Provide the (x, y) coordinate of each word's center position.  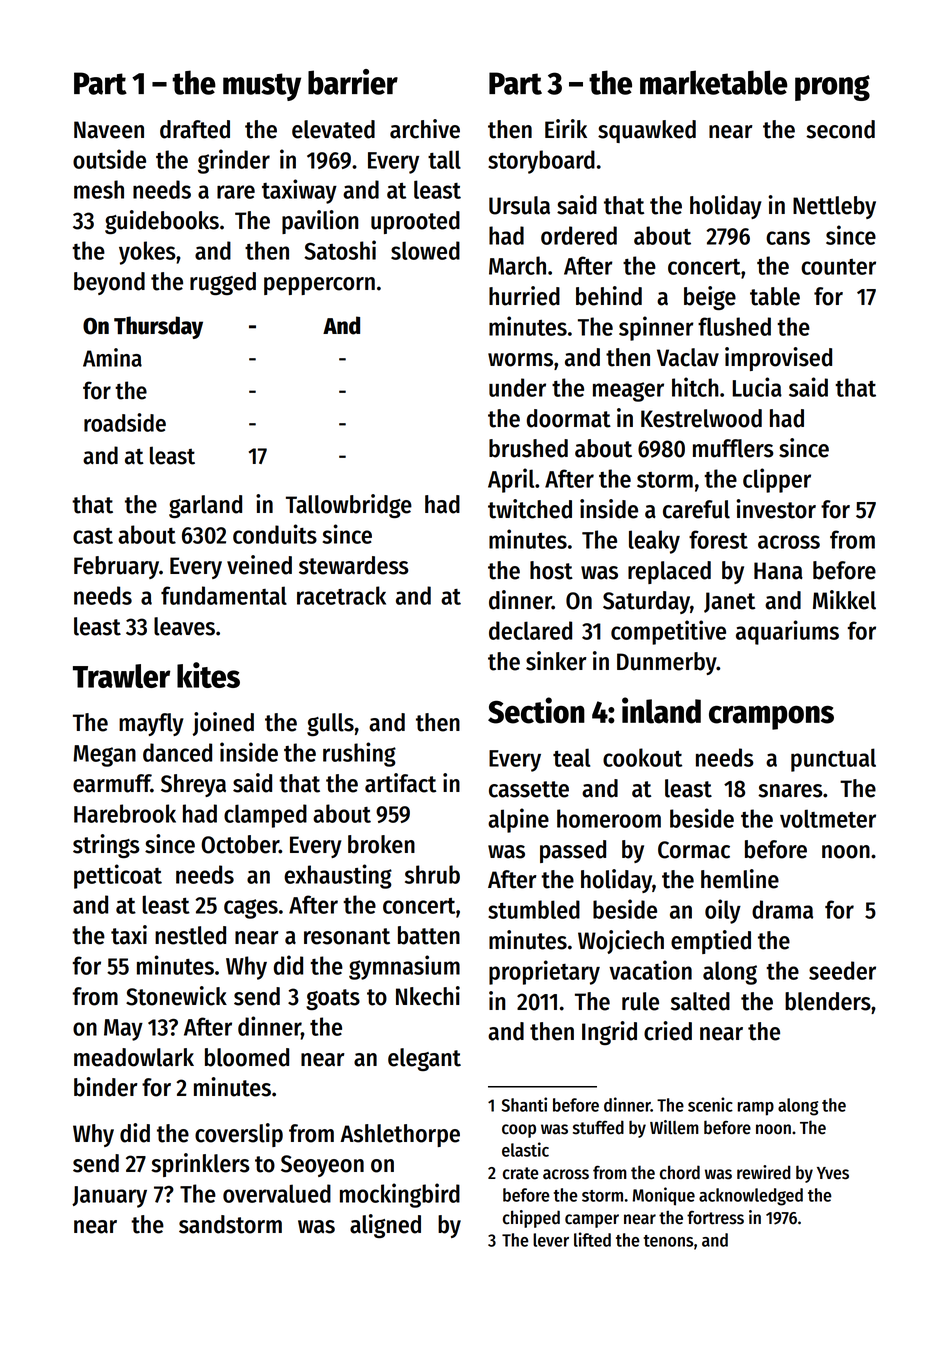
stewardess (354, 565)
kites (208, 675)
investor (776, 509)
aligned (385, 1226)
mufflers (733, 448)
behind (609, 296)
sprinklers (200, 1165)
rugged (223, 283)
